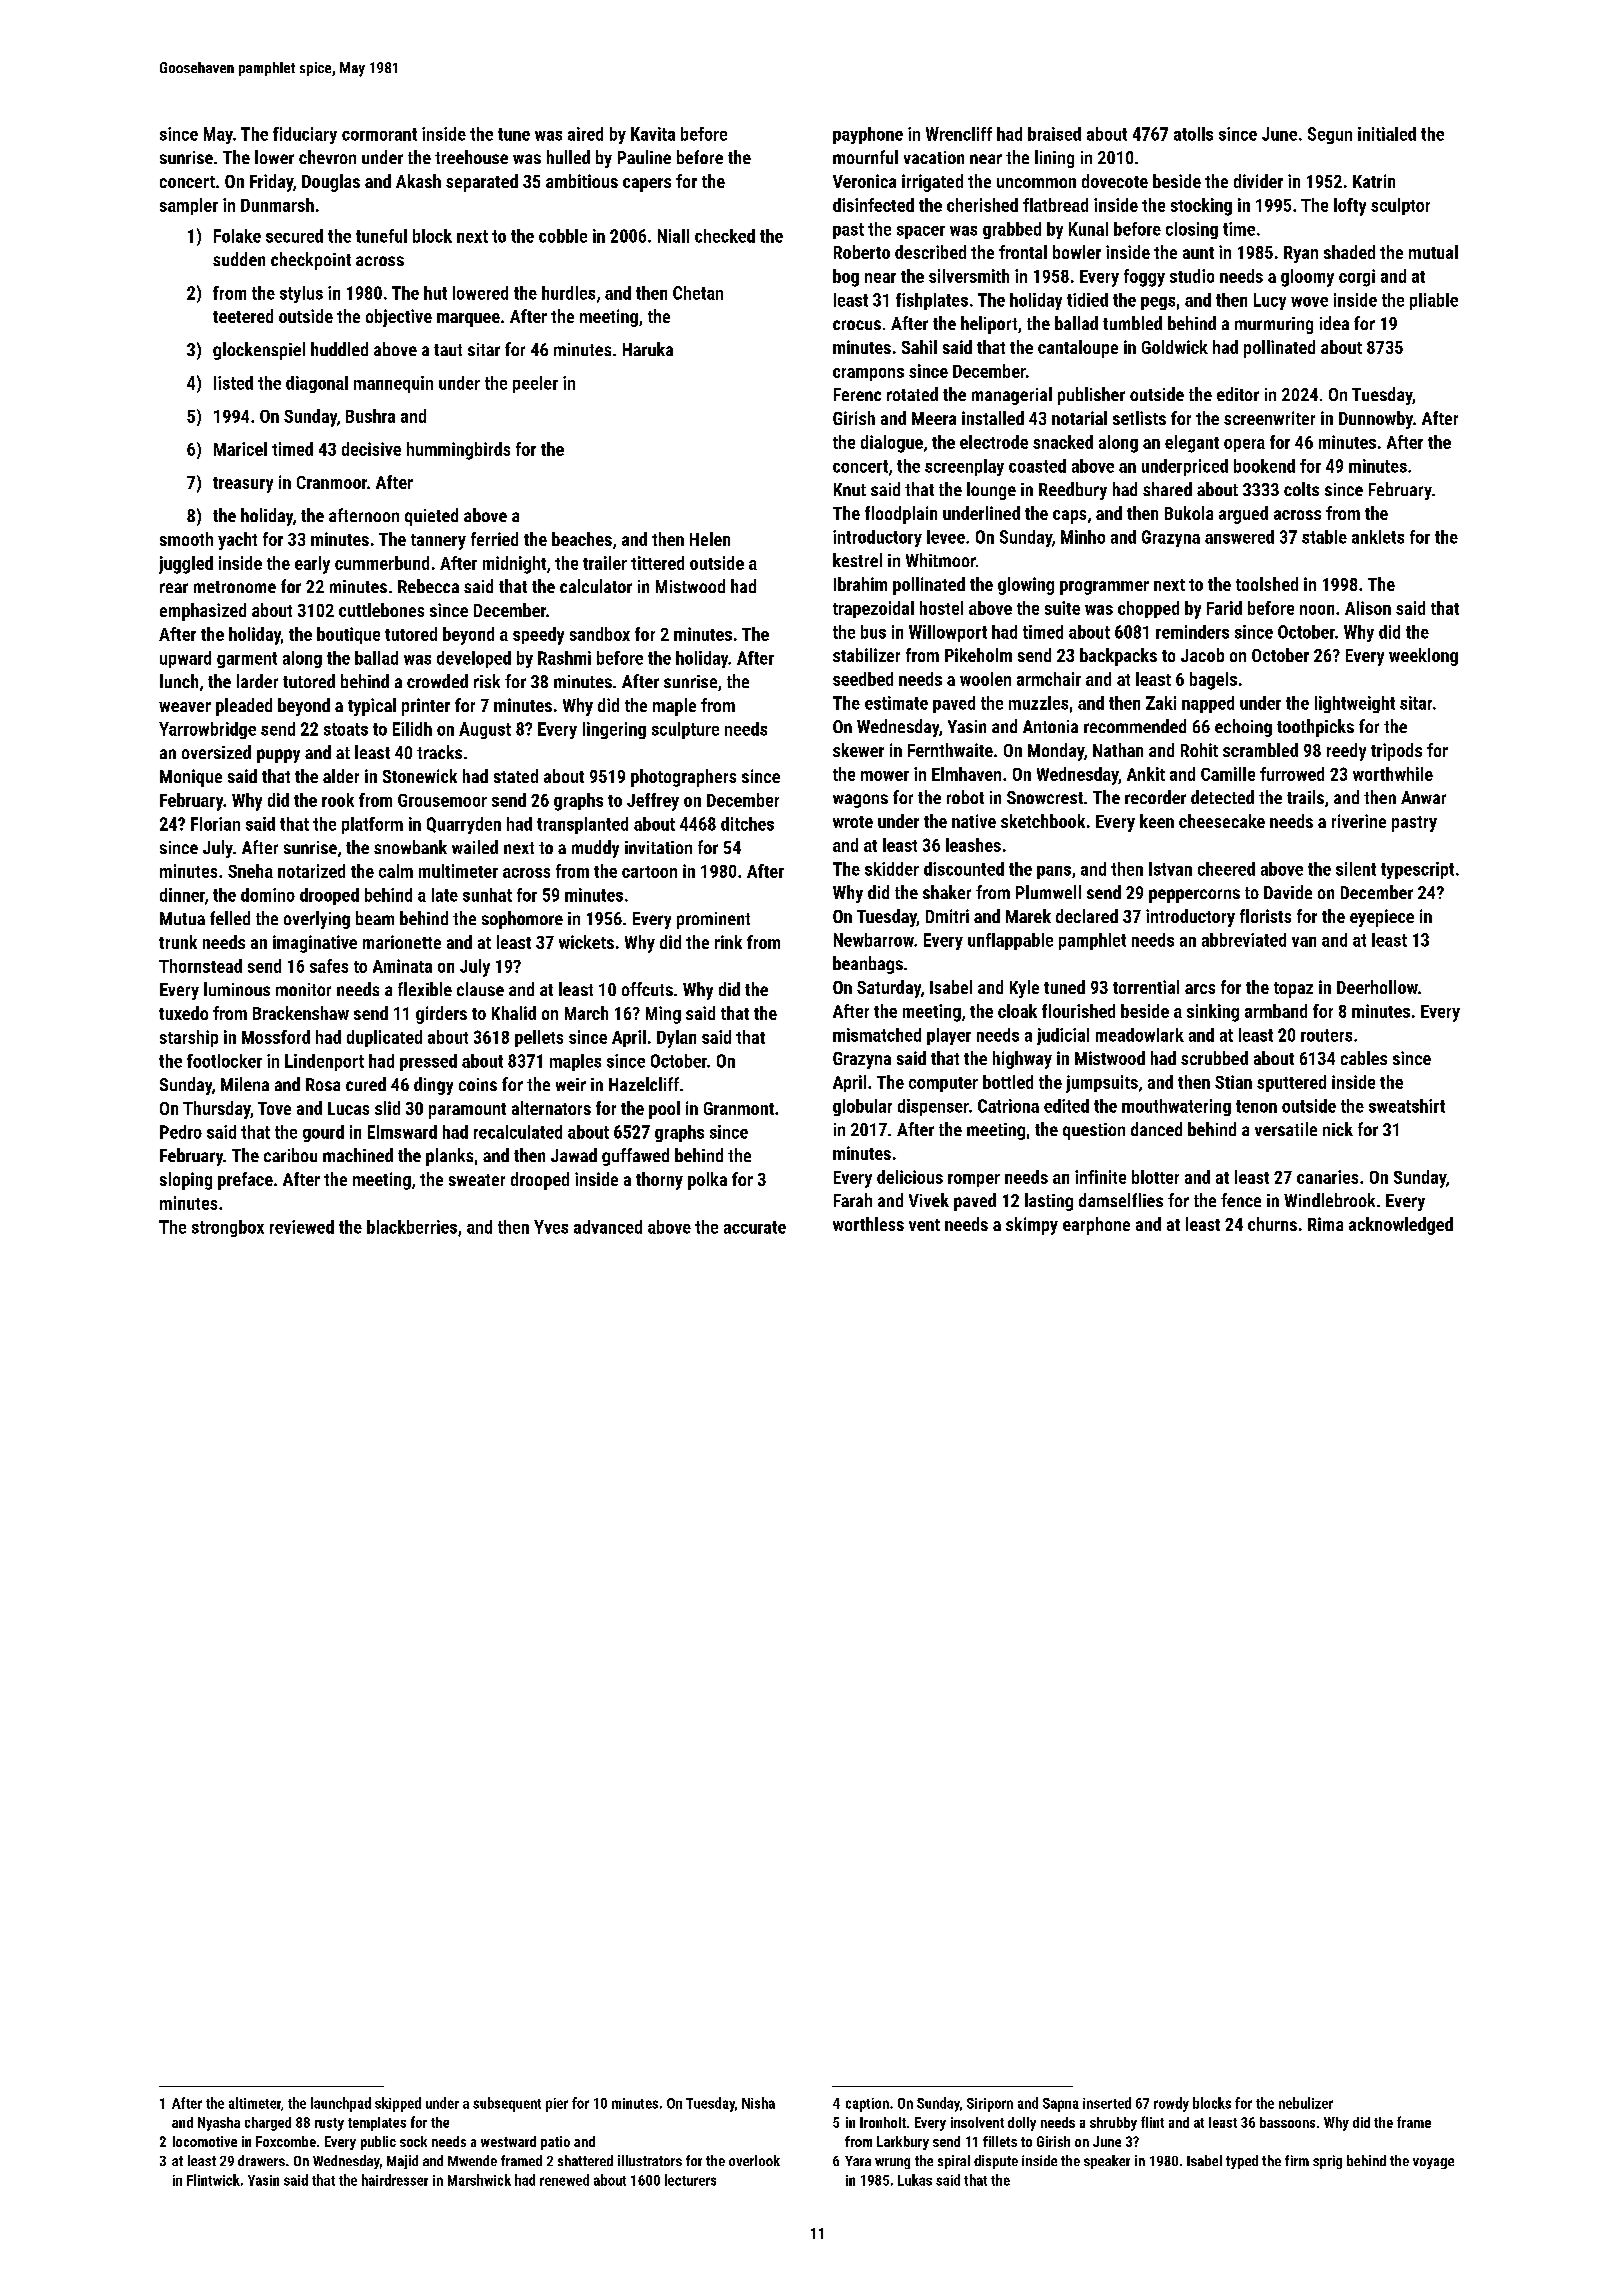 The height and width of the screenshot is (2292, 1620). Describe the element at coordinates (868, 1224) in the screenshot. I see `worthless` at that location.
